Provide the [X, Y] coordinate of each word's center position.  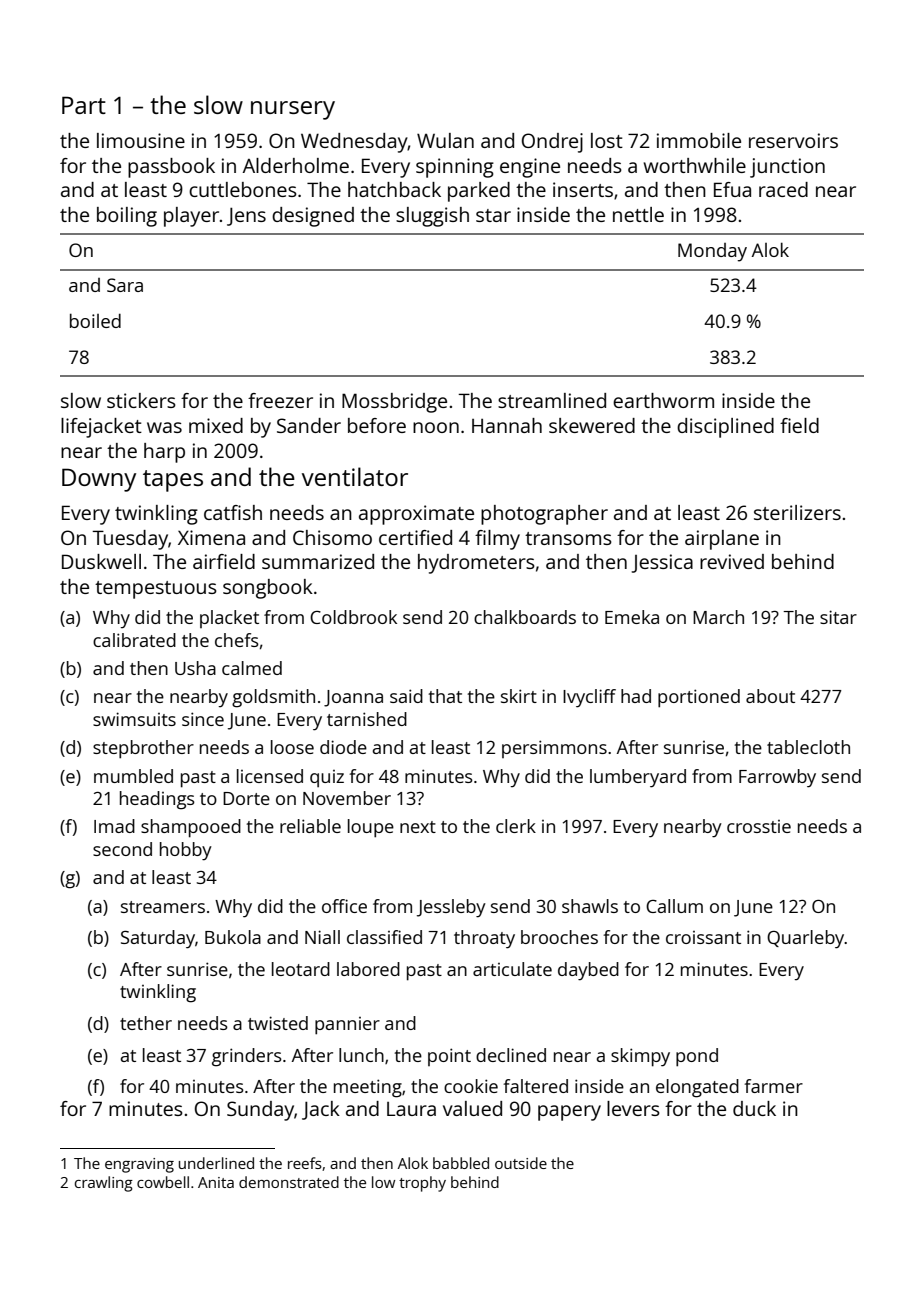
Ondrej [552, 143]
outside [521, 1163]
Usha [195, 668]
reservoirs [793, 140]
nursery [293, 110]
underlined [216, 1163]
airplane [722, 540]
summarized [318, 561]
